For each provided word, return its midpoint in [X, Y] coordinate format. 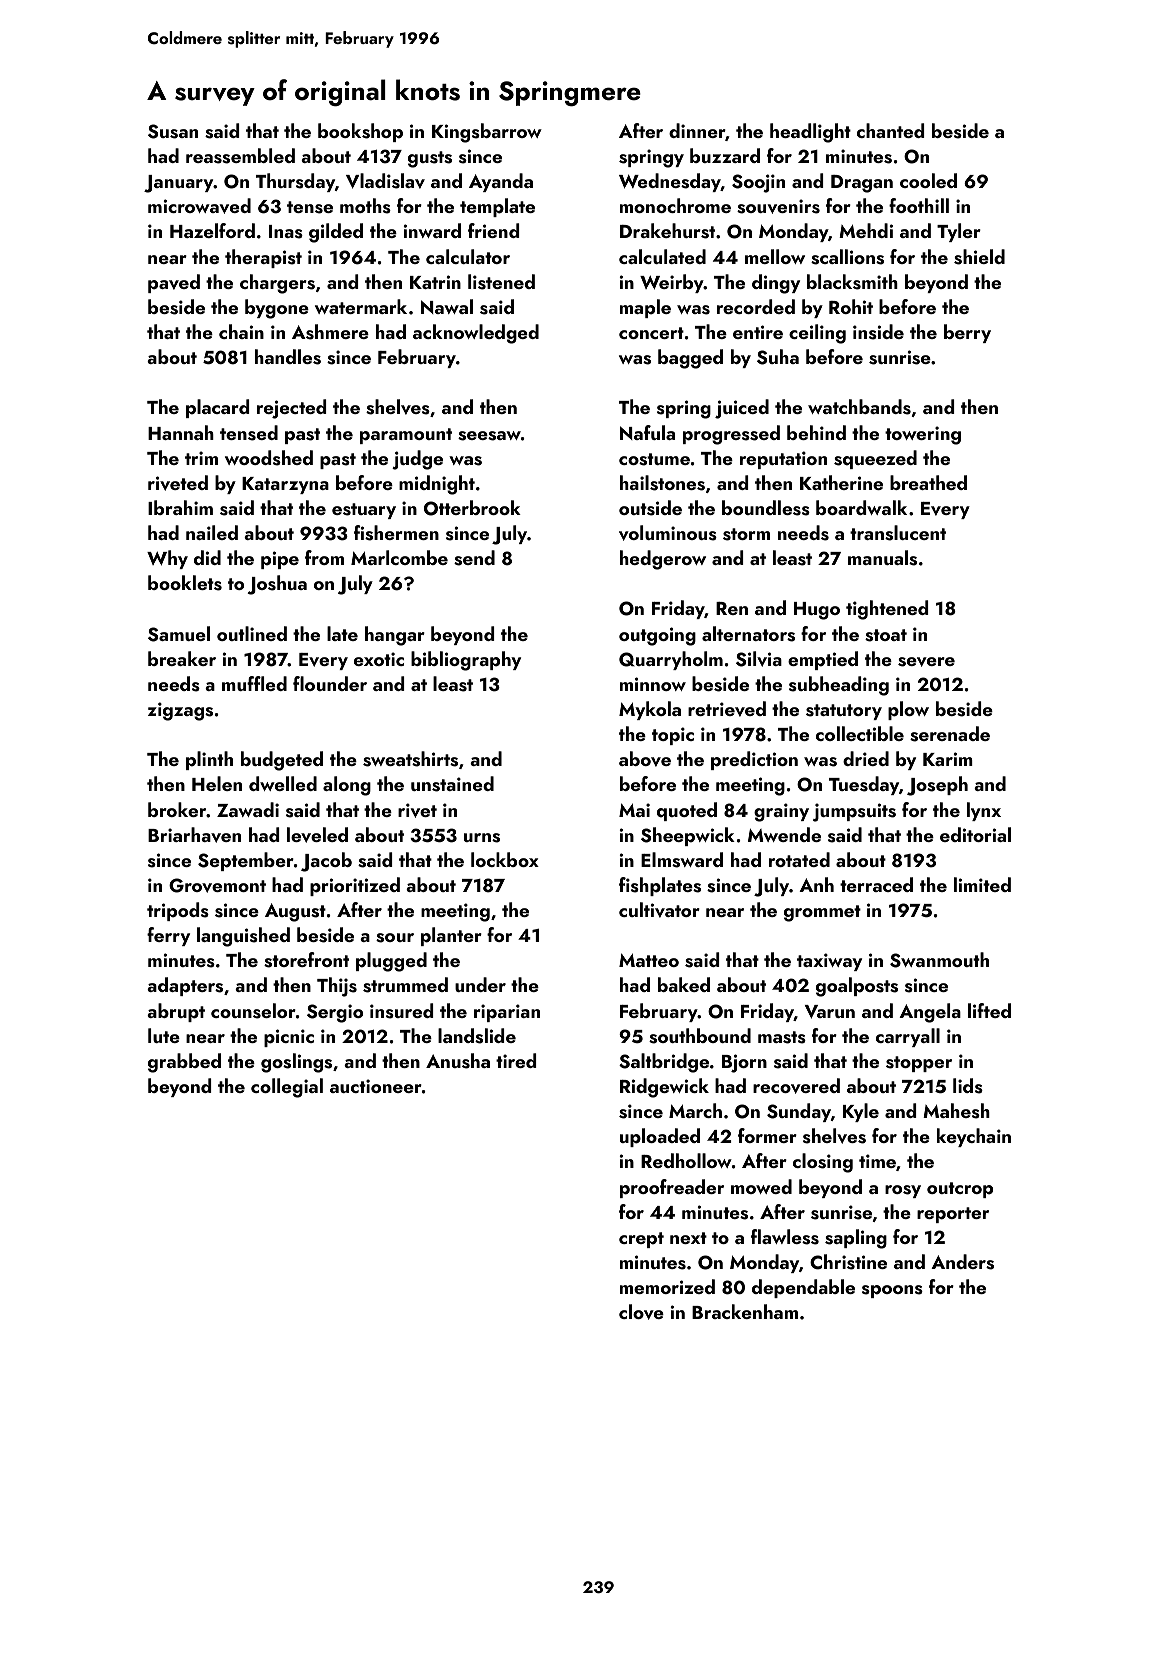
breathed [928, 482]
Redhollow [686, 1160]
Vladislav [385, 181]
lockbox [505, 859]
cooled [928, 180]
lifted [989, 1010]
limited [982, 884]
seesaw [489, 436]
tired [516, 1060]
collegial [287, 1088]
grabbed [184, 1063]
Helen [217, 783]
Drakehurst [667, 231]
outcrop [960, 1190]
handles [288, 357]
